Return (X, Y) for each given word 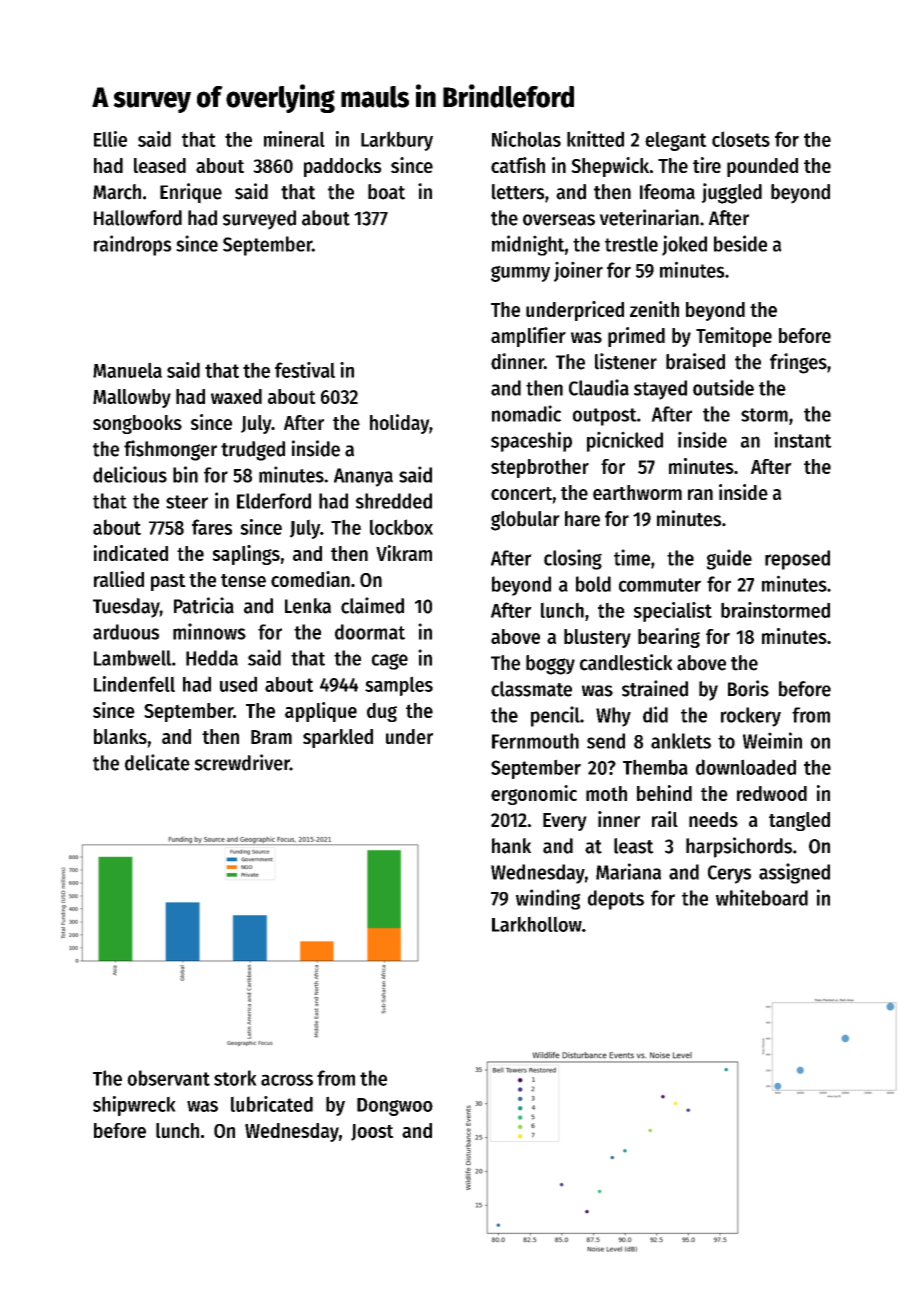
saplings (246, 555)
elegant (676, 141)
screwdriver (242, 762)
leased (160, 165)
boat (386, 192)
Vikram (404, 553)
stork (235, 1078)
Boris (748, 688)
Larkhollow (537, 924)
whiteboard (762, 897)
